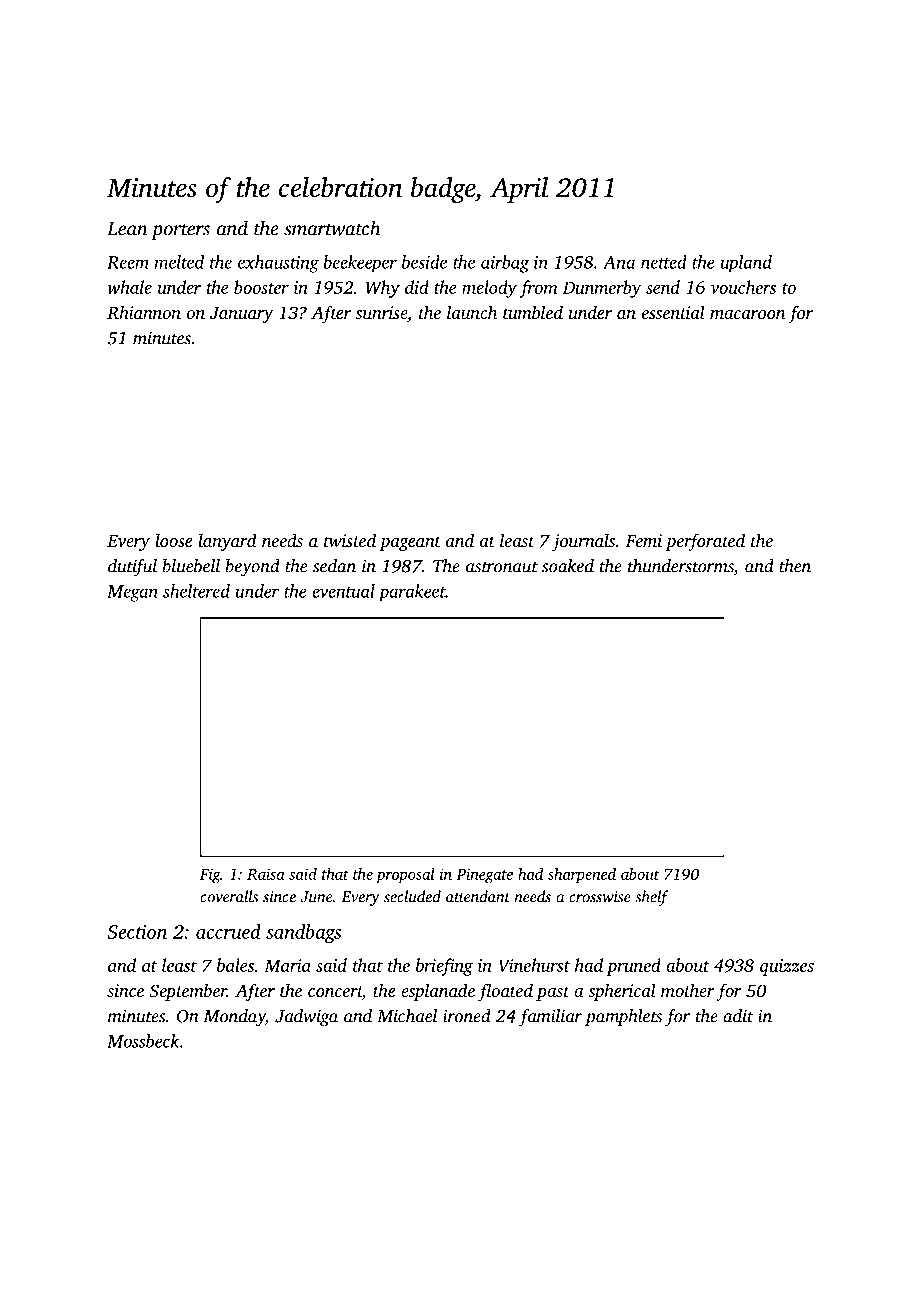 This image has height=1311, width=924. Describe the element at coordinates (795, 566) in the image. I see `then` at that location.
